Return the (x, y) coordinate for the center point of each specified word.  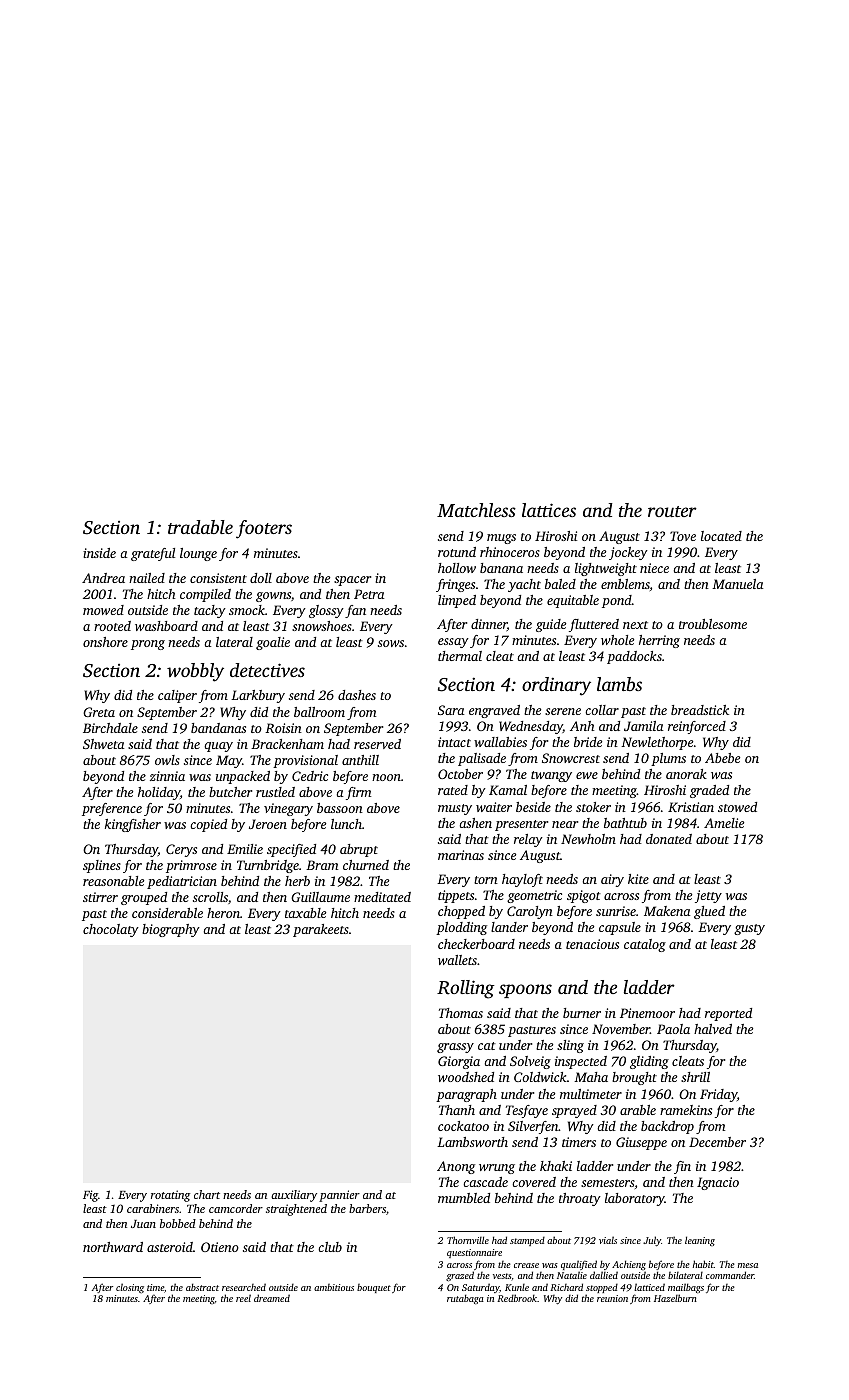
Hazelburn (675, 1298)
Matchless (476, 510)
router (672, 511)
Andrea (103, 578)
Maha (591, 1077)
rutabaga (465, 1299)
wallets (457, 960)
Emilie (245, 849)
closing (130, 1288)
